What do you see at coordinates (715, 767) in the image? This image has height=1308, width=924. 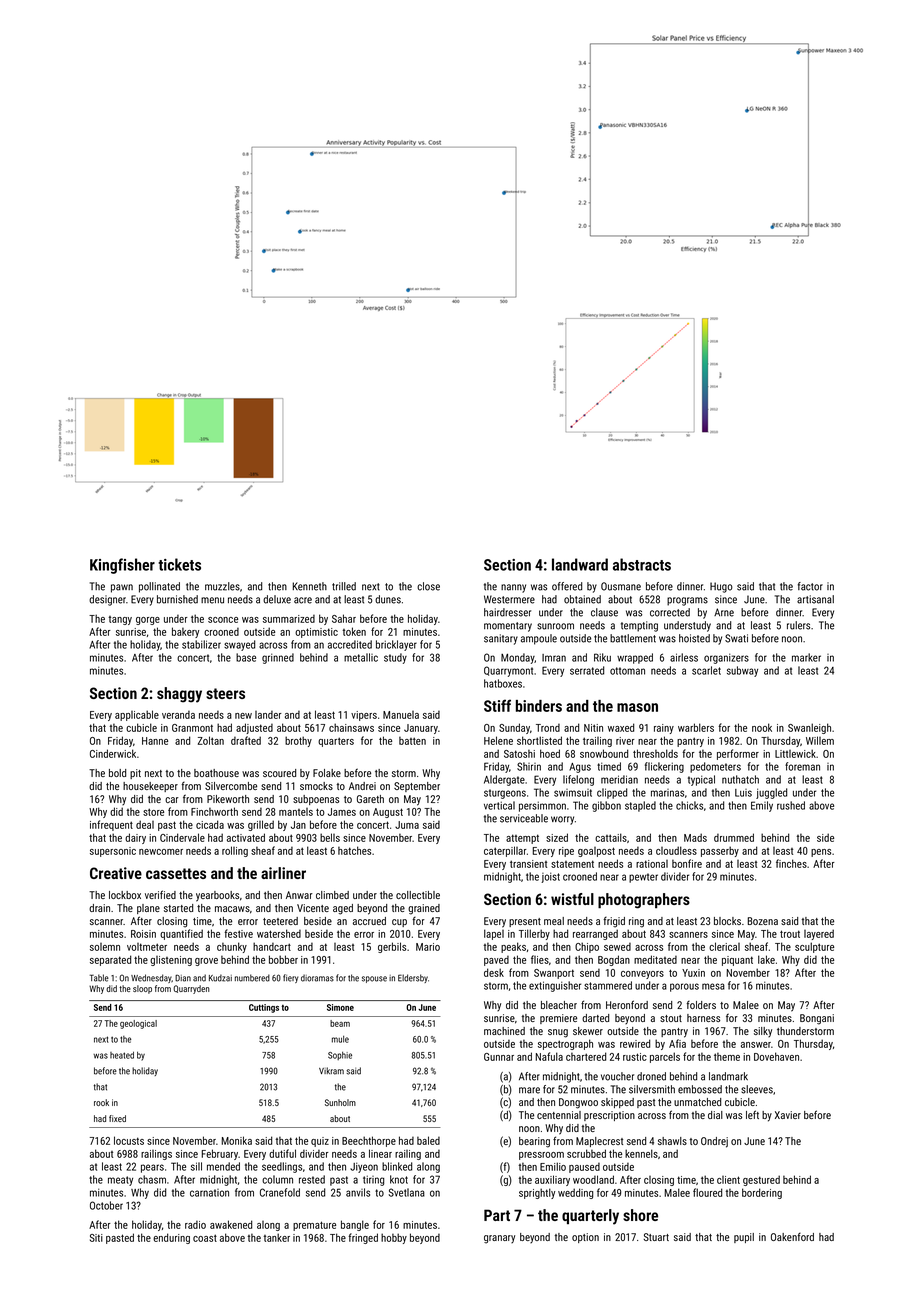 I see `pedometers` at bounding box center [715, 767].
